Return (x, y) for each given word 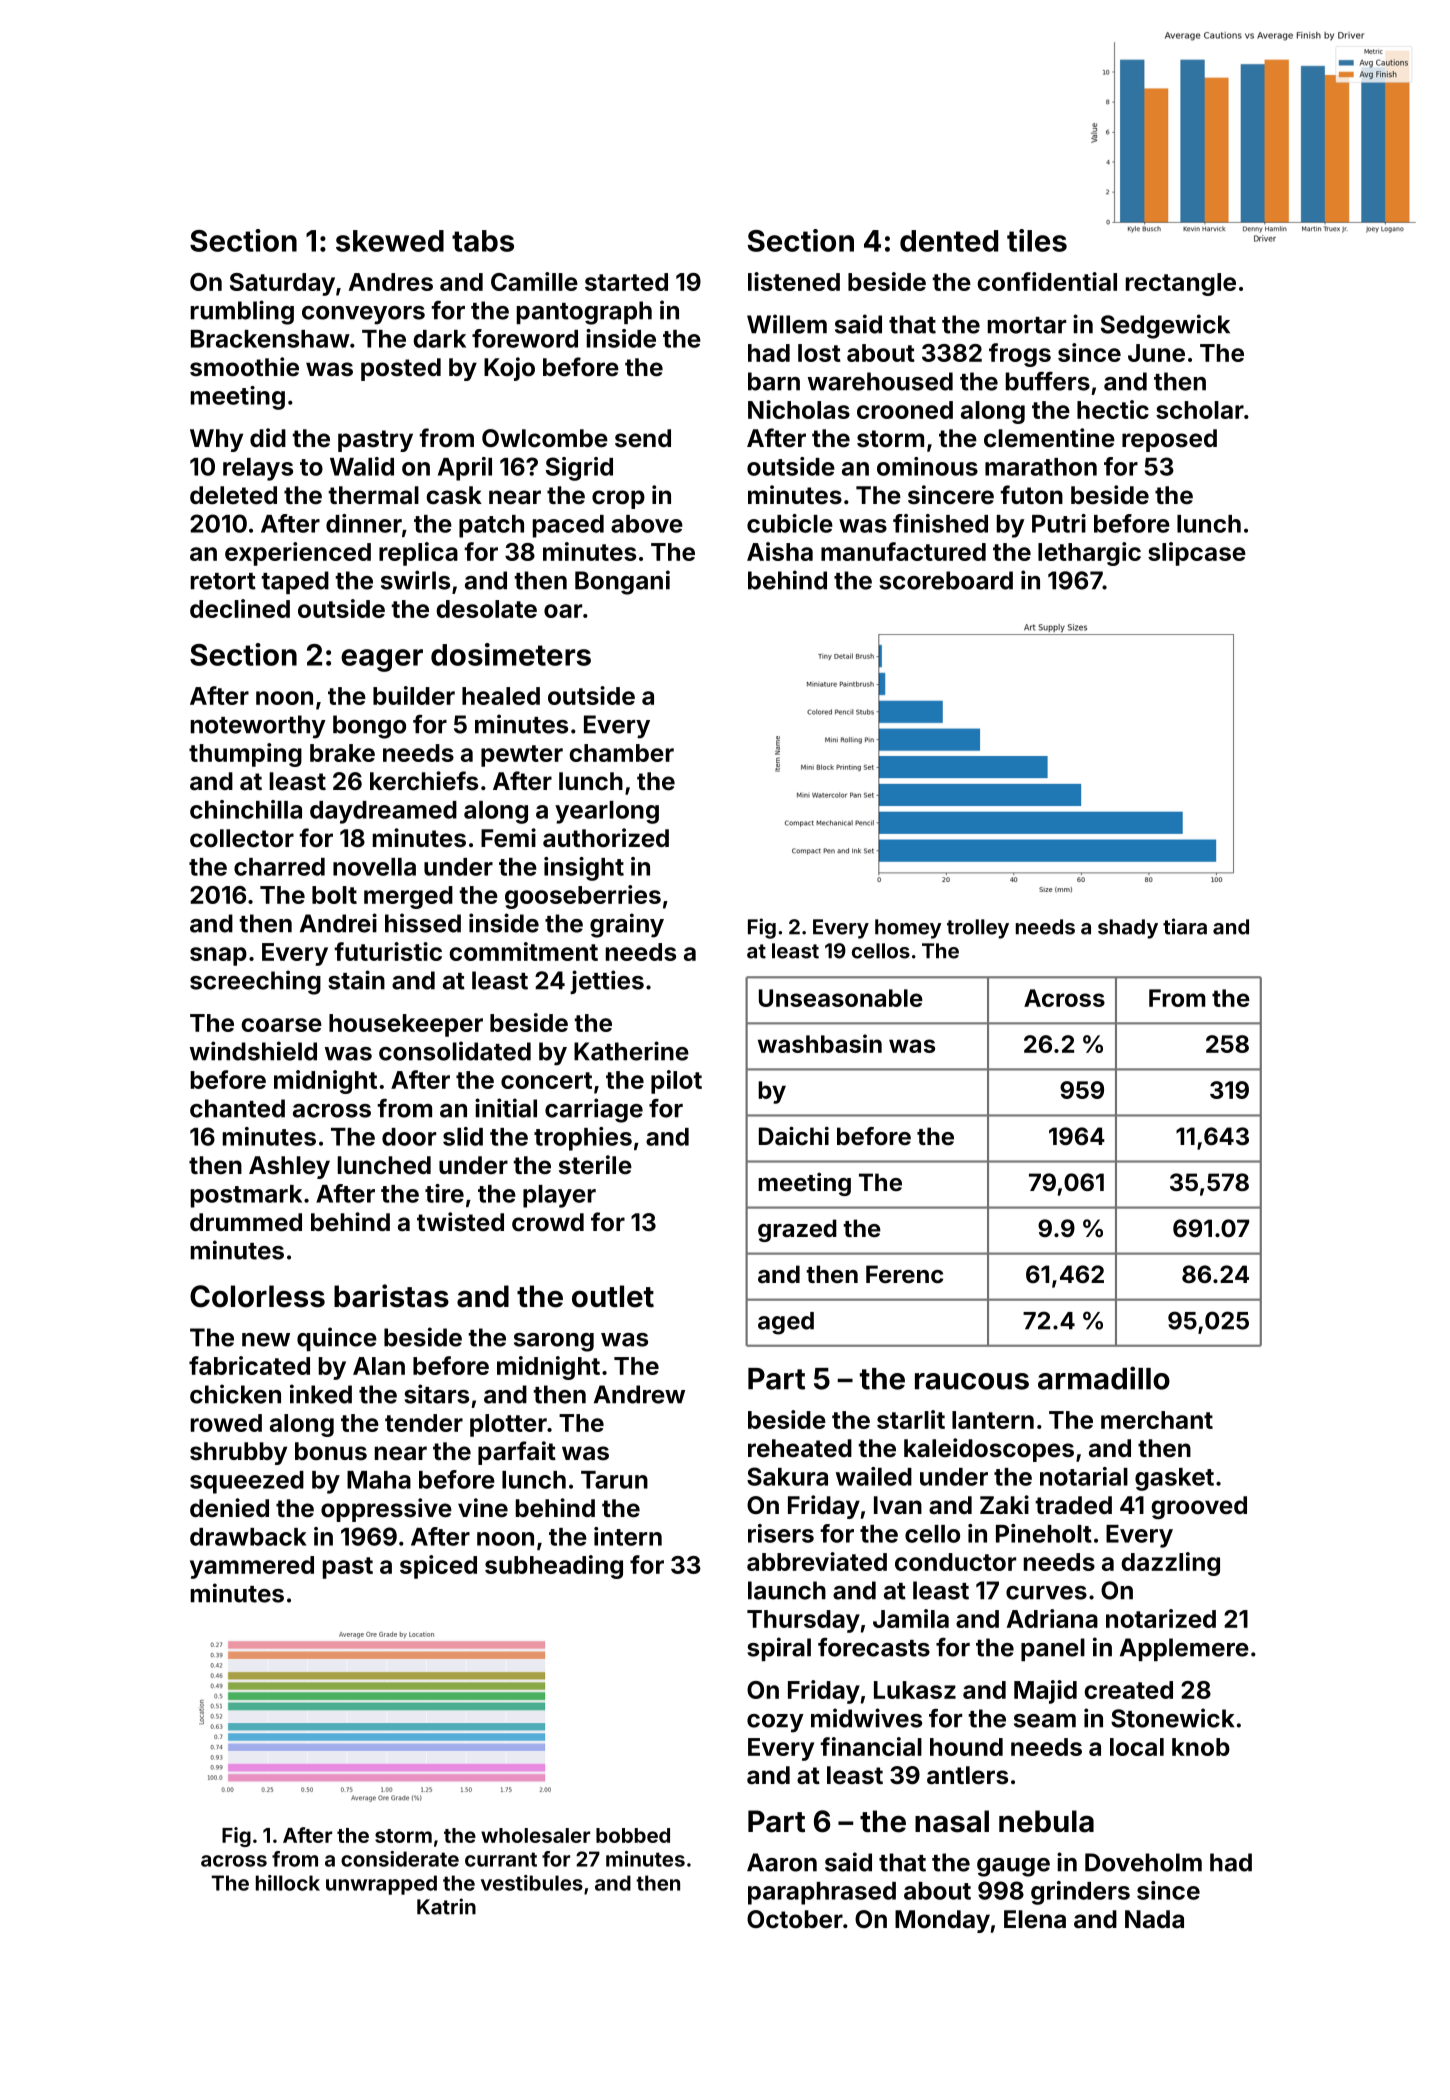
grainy (627, 925)
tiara (1185, 926)
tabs (483, 241)
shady (1128, 929)
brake (342, 753)
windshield (253, 1051)
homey (908, 929)
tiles (1037, 240)
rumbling (242, 312)
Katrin (446, 1906)
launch (787, 1590)
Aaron (782, 1862)
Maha (379, 1480)
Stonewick (1172, 1718)
